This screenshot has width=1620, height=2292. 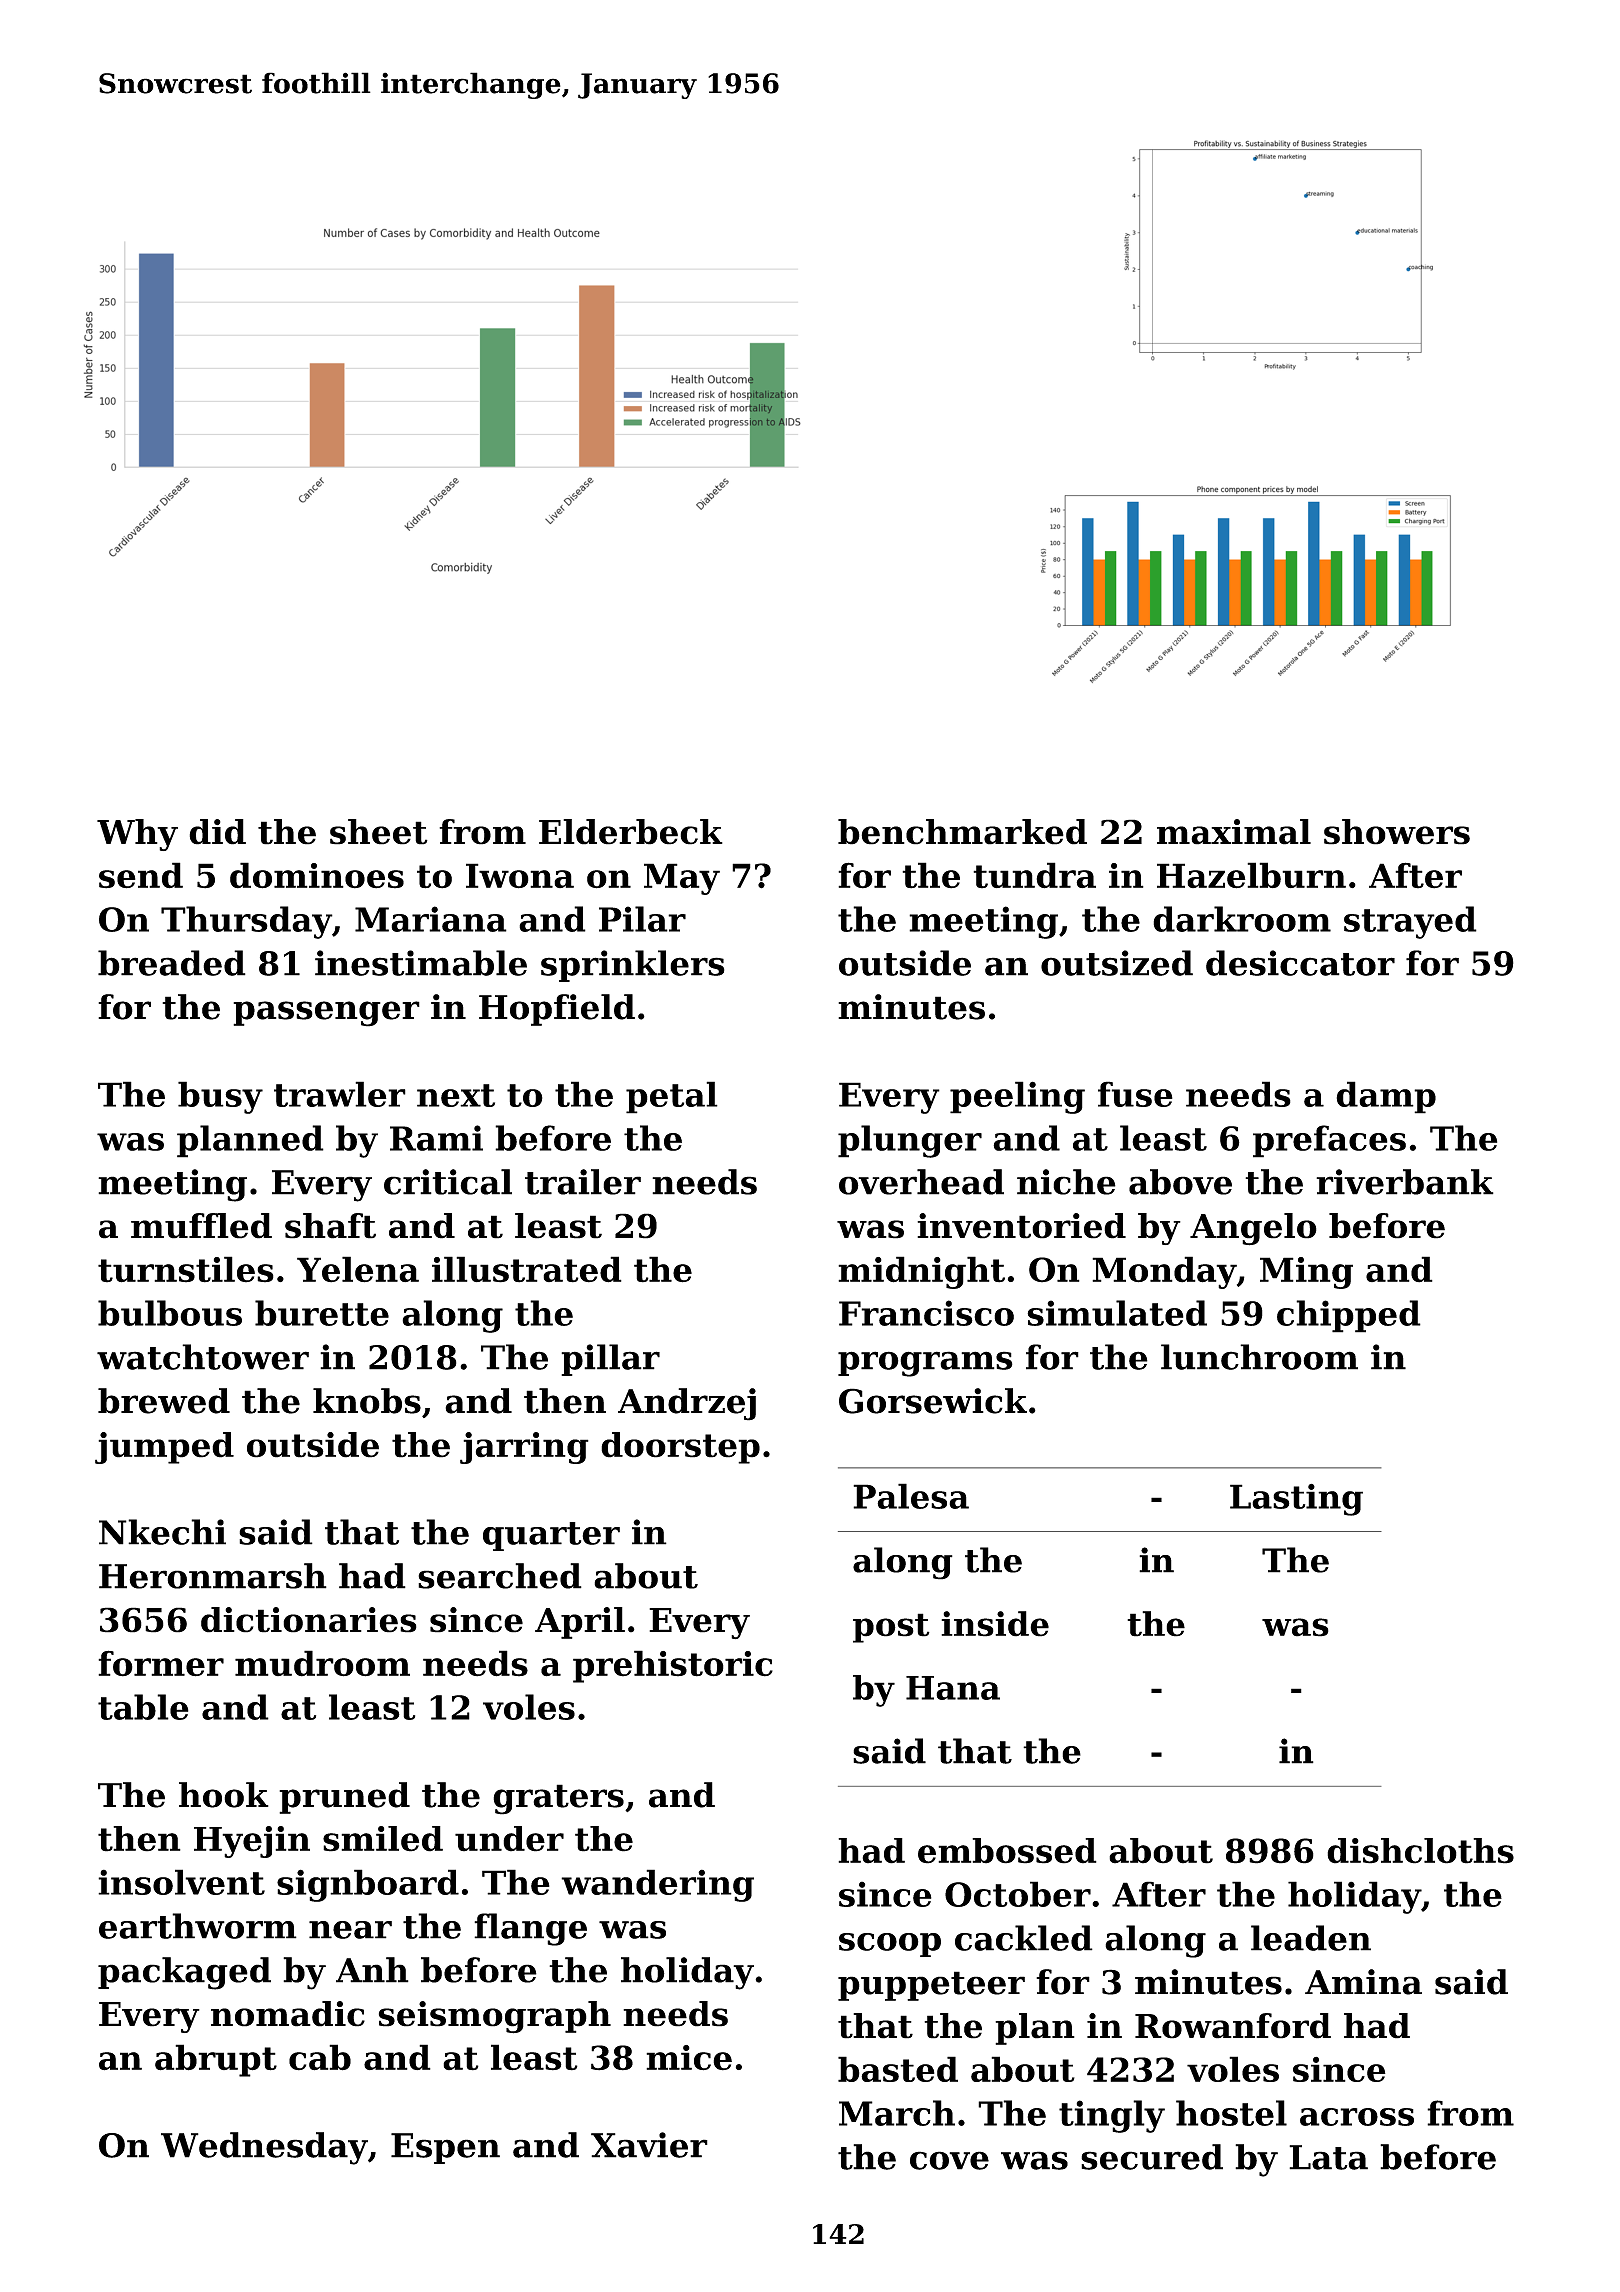 What do you see at coordinates (326, 1014) in the screenshot?
I see `passenger` at bounding box center [326, 1014].
